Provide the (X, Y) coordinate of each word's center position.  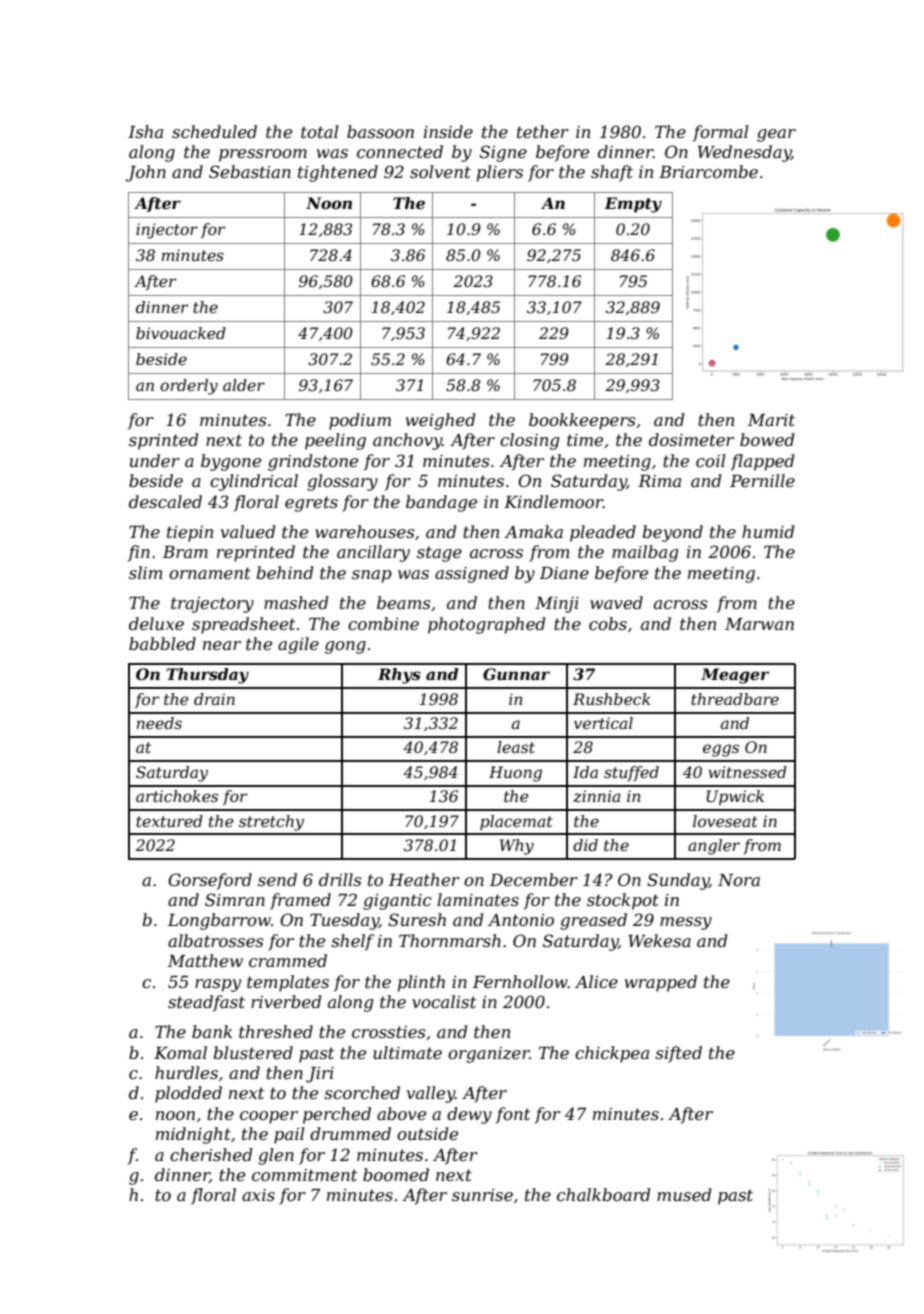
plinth (421, 983)
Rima (659, 481)
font (513, 1115)
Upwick (735, 798)
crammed (288, 960)
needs (159, 723)
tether (543, 131)
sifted (678, 1054)
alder (244, 385)
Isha (145, 131)
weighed (440, 421)
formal (720, 133)
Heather (424, 879)
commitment (305, 1175)
